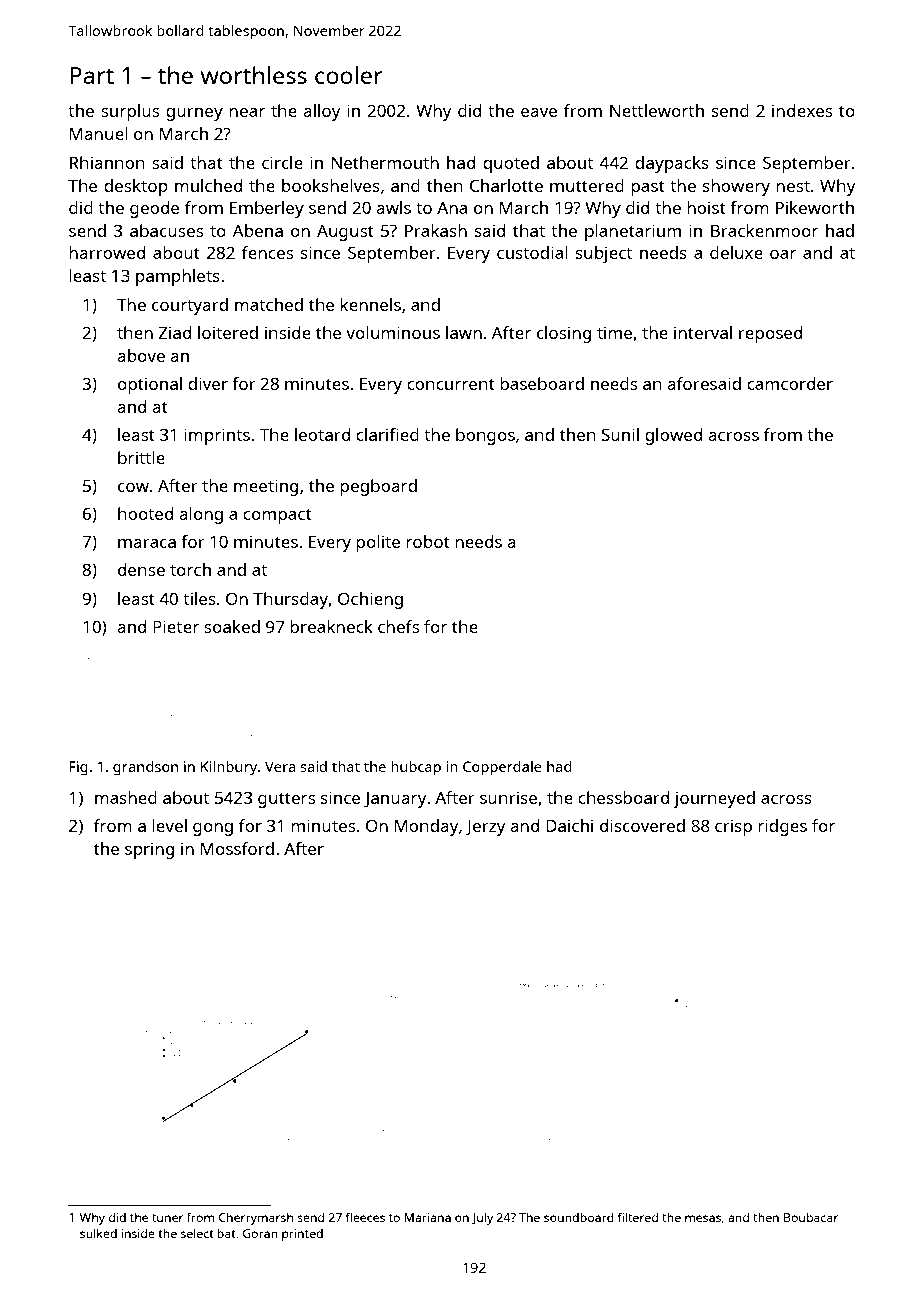  I want to click on tuner, so click(167, 1218).
